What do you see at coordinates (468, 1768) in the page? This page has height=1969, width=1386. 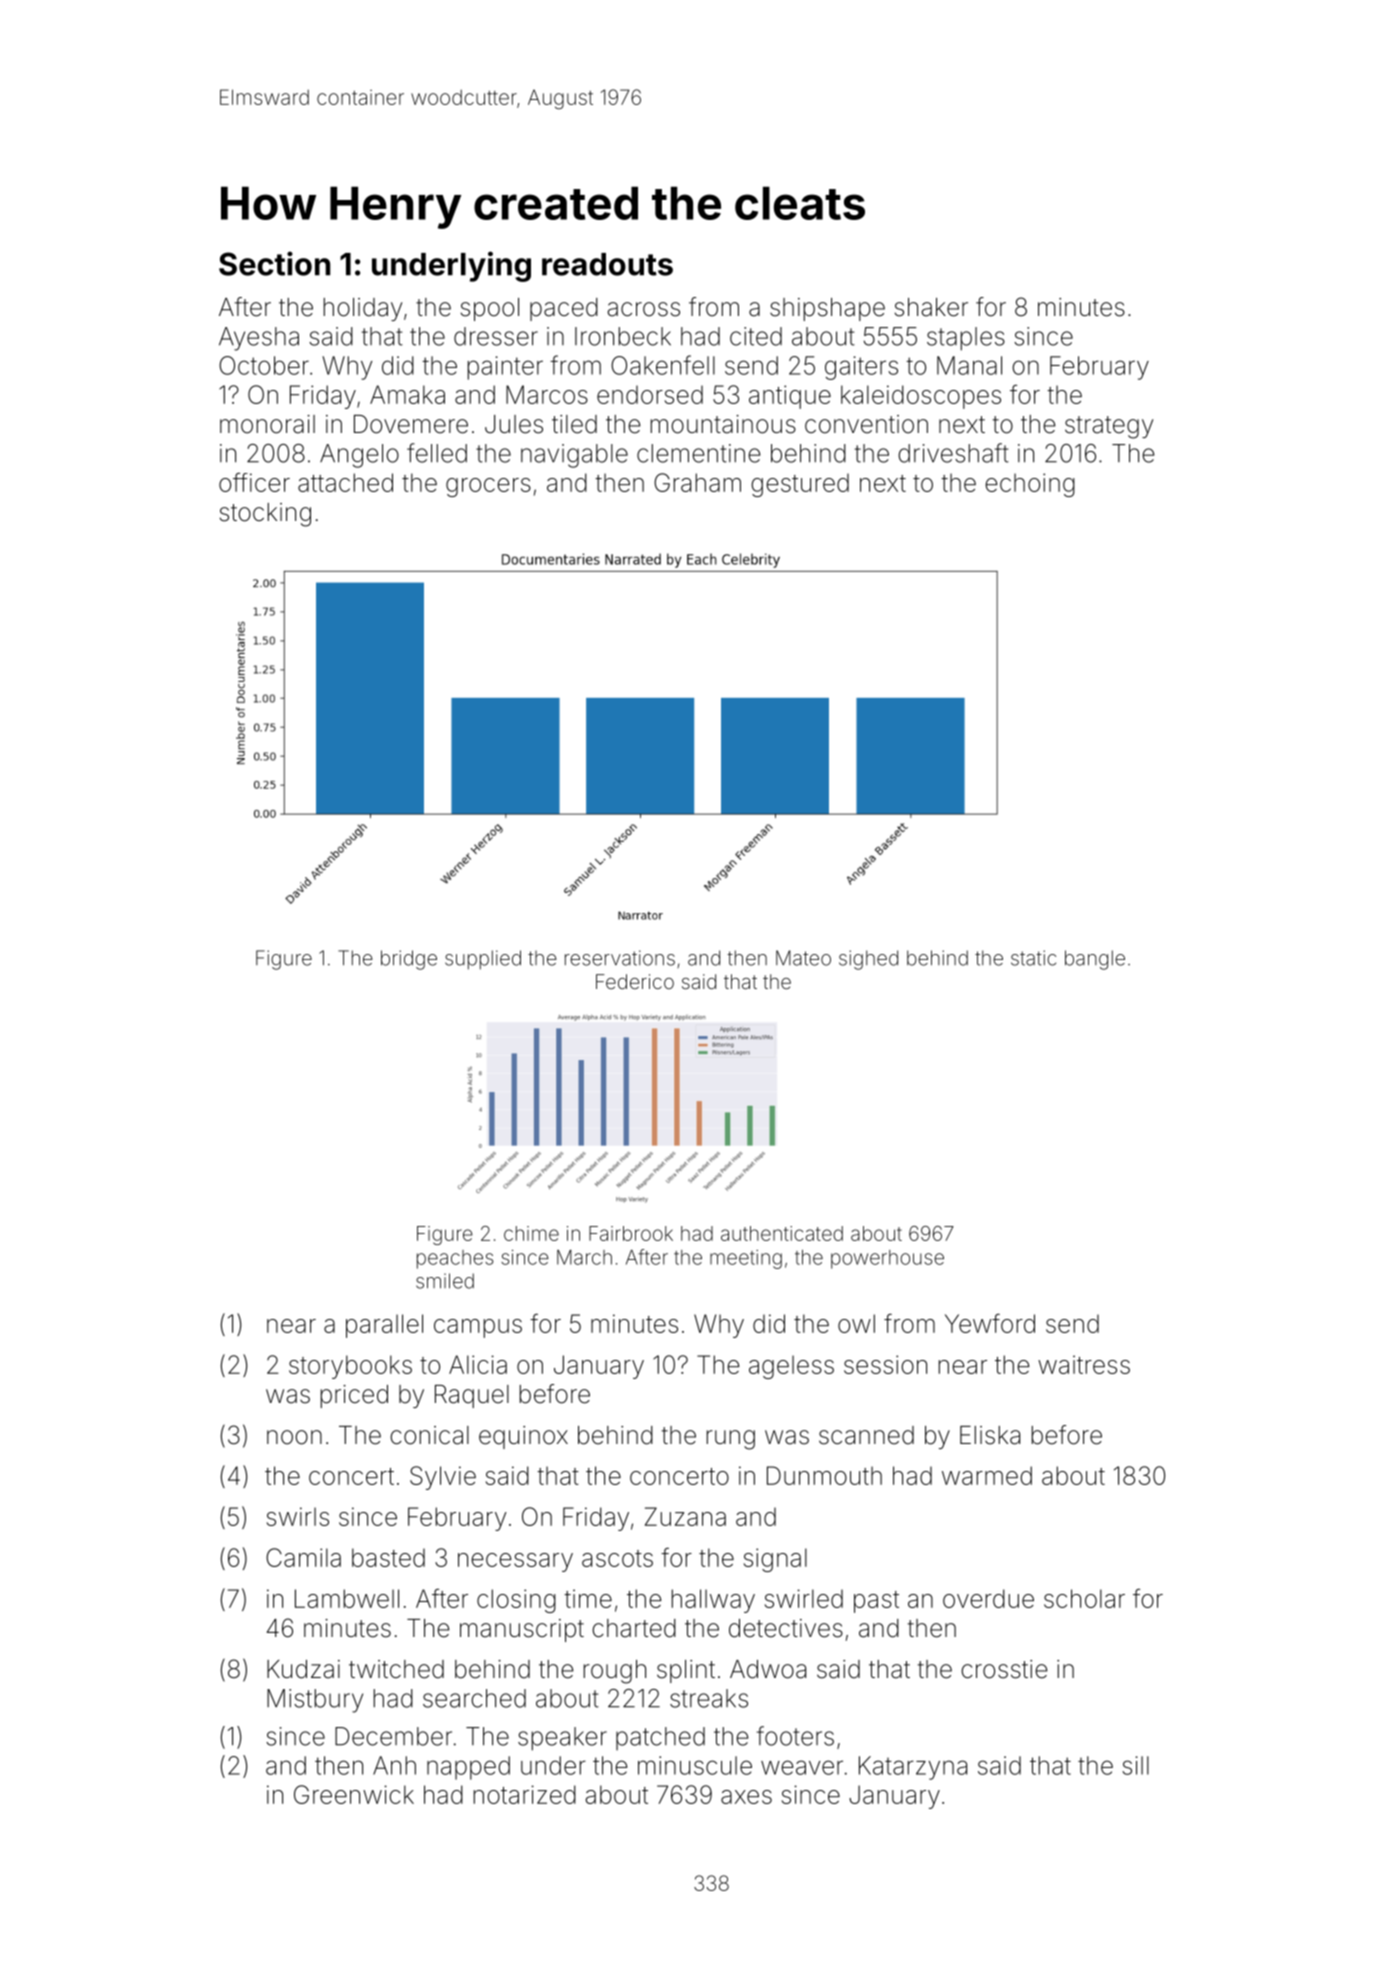 I see `napped` at bounding box center [468, 1768].
